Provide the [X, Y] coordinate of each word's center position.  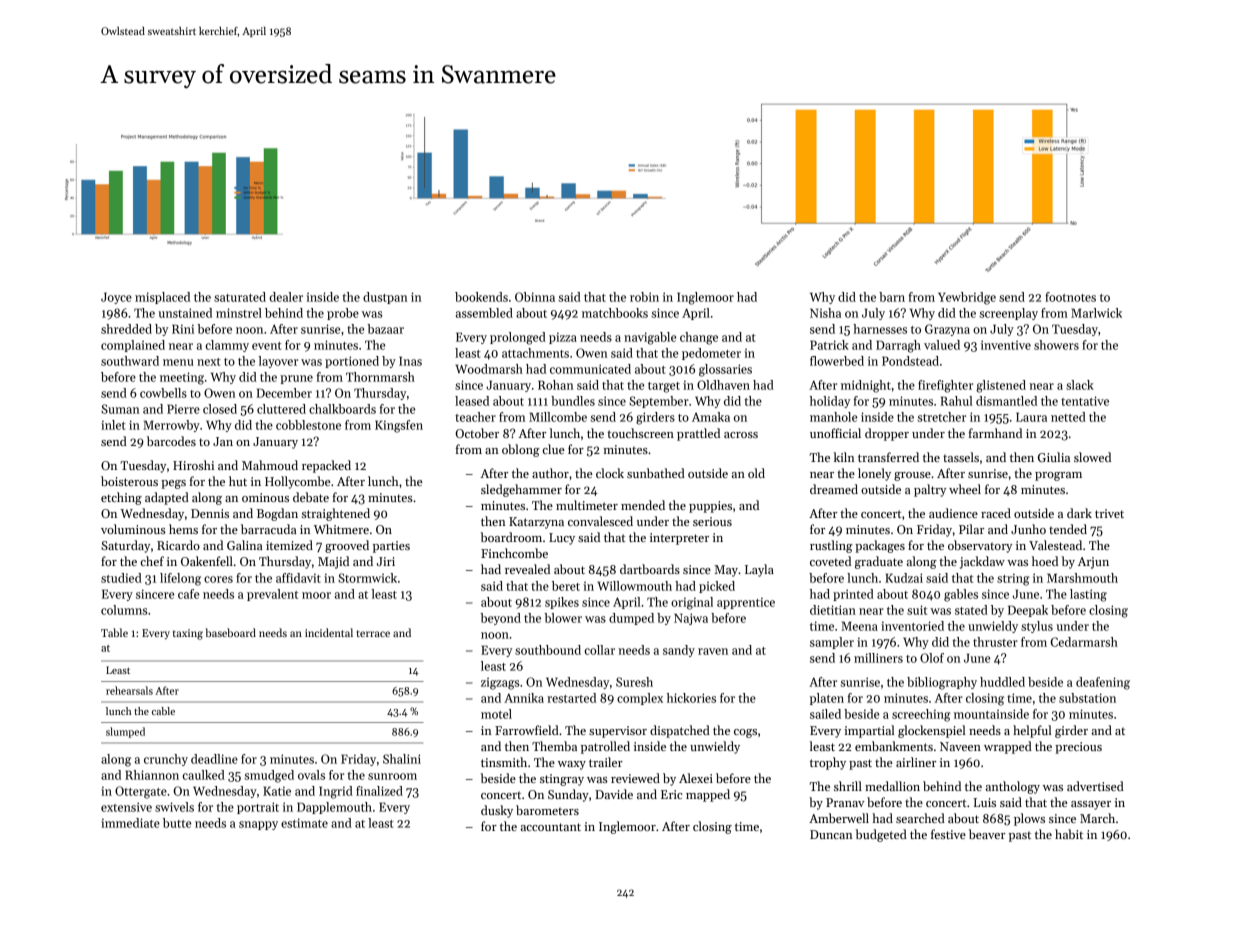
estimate [304, 823]
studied [121, 578]
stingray [562, 780]
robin [644, 297]
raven [713, 651]
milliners [878, 658]
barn [892, 297]
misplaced [162, 298]
